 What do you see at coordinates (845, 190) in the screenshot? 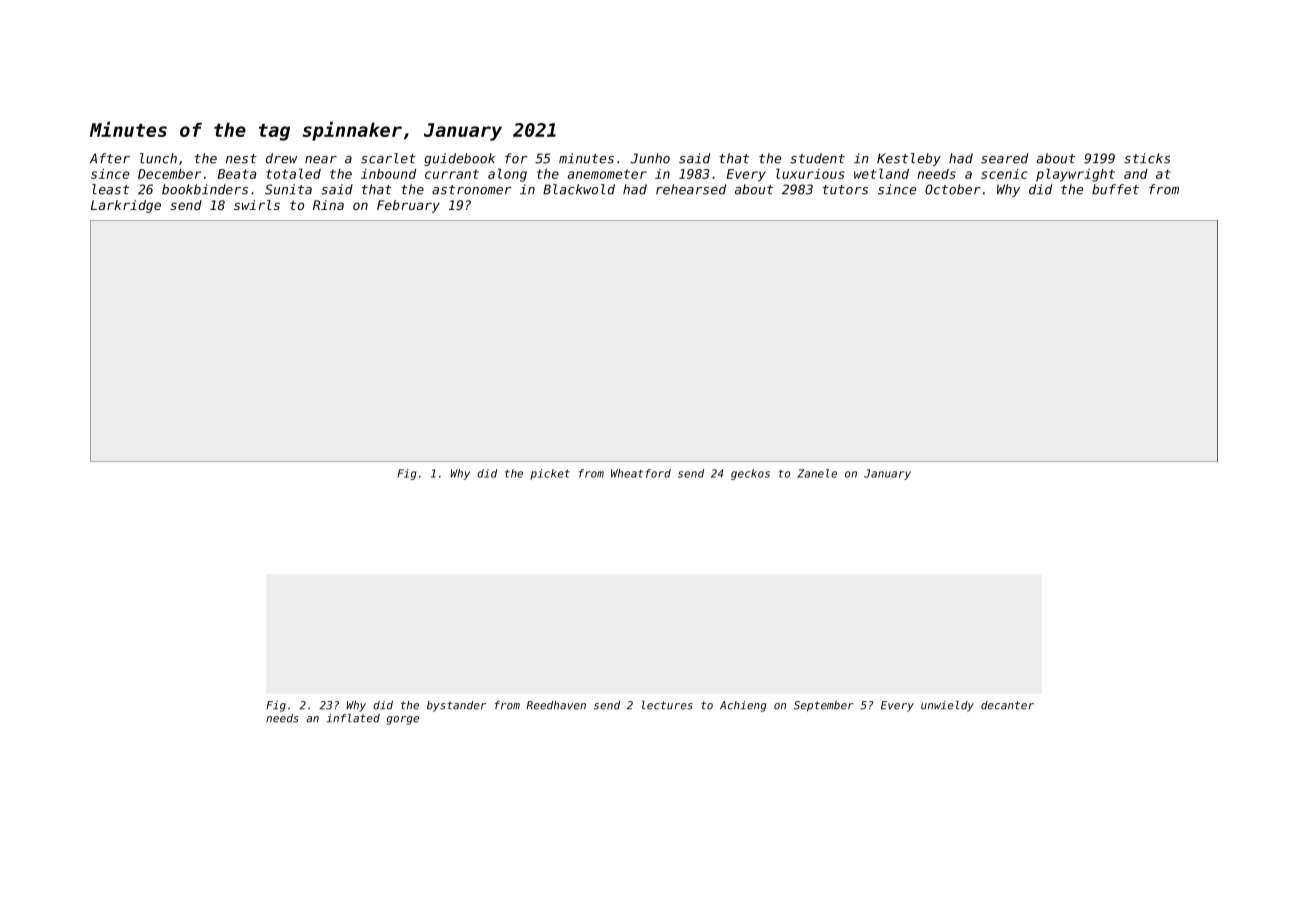
I see `tutors` at bounding box center [845, 190].
